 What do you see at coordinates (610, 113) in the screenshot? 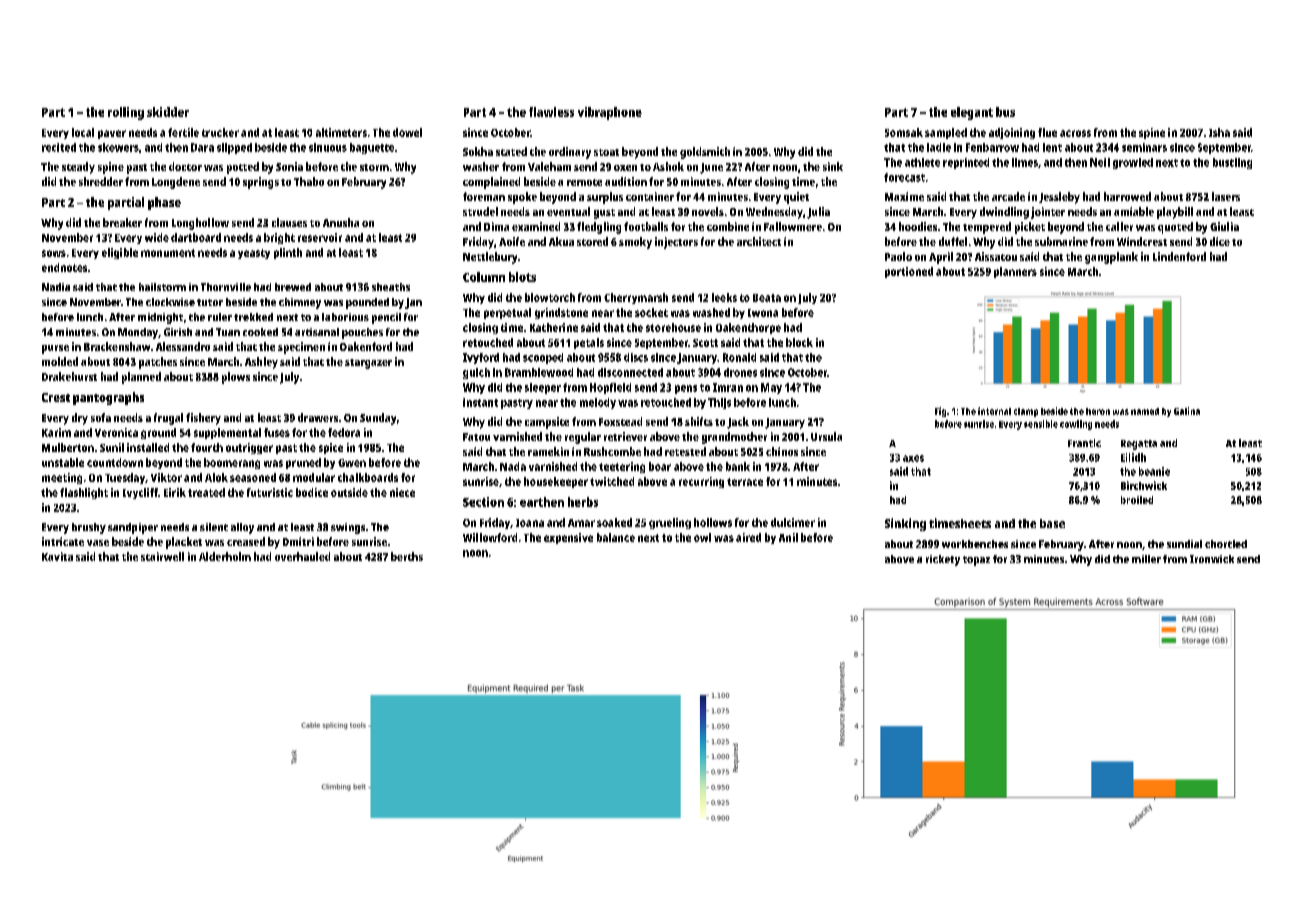
I see `vibraphone` at bounding box center [610, 113].
